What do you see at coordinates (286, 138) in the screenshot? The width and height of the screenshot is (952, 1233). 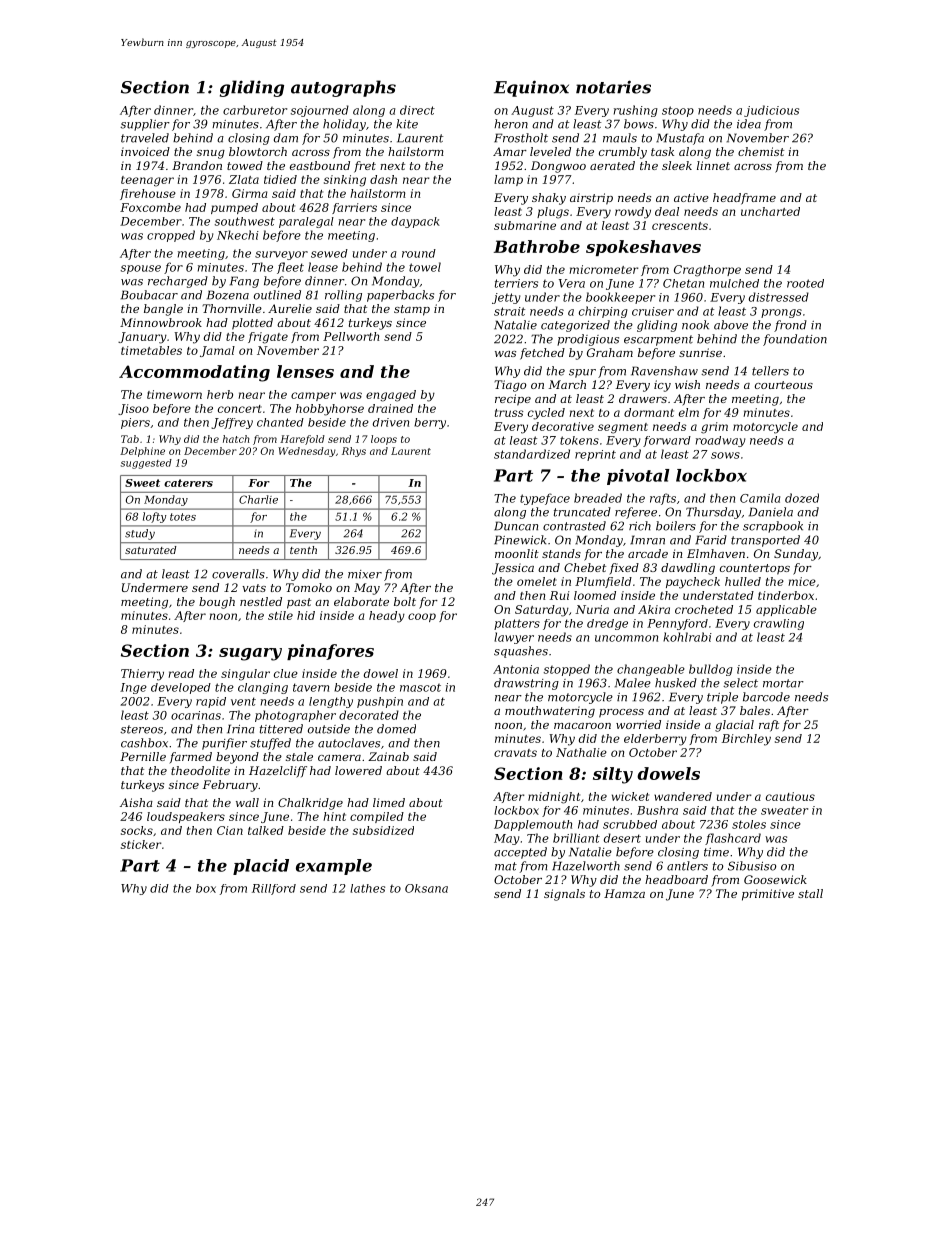 I see `dam` at bounding box center [286, 138].
